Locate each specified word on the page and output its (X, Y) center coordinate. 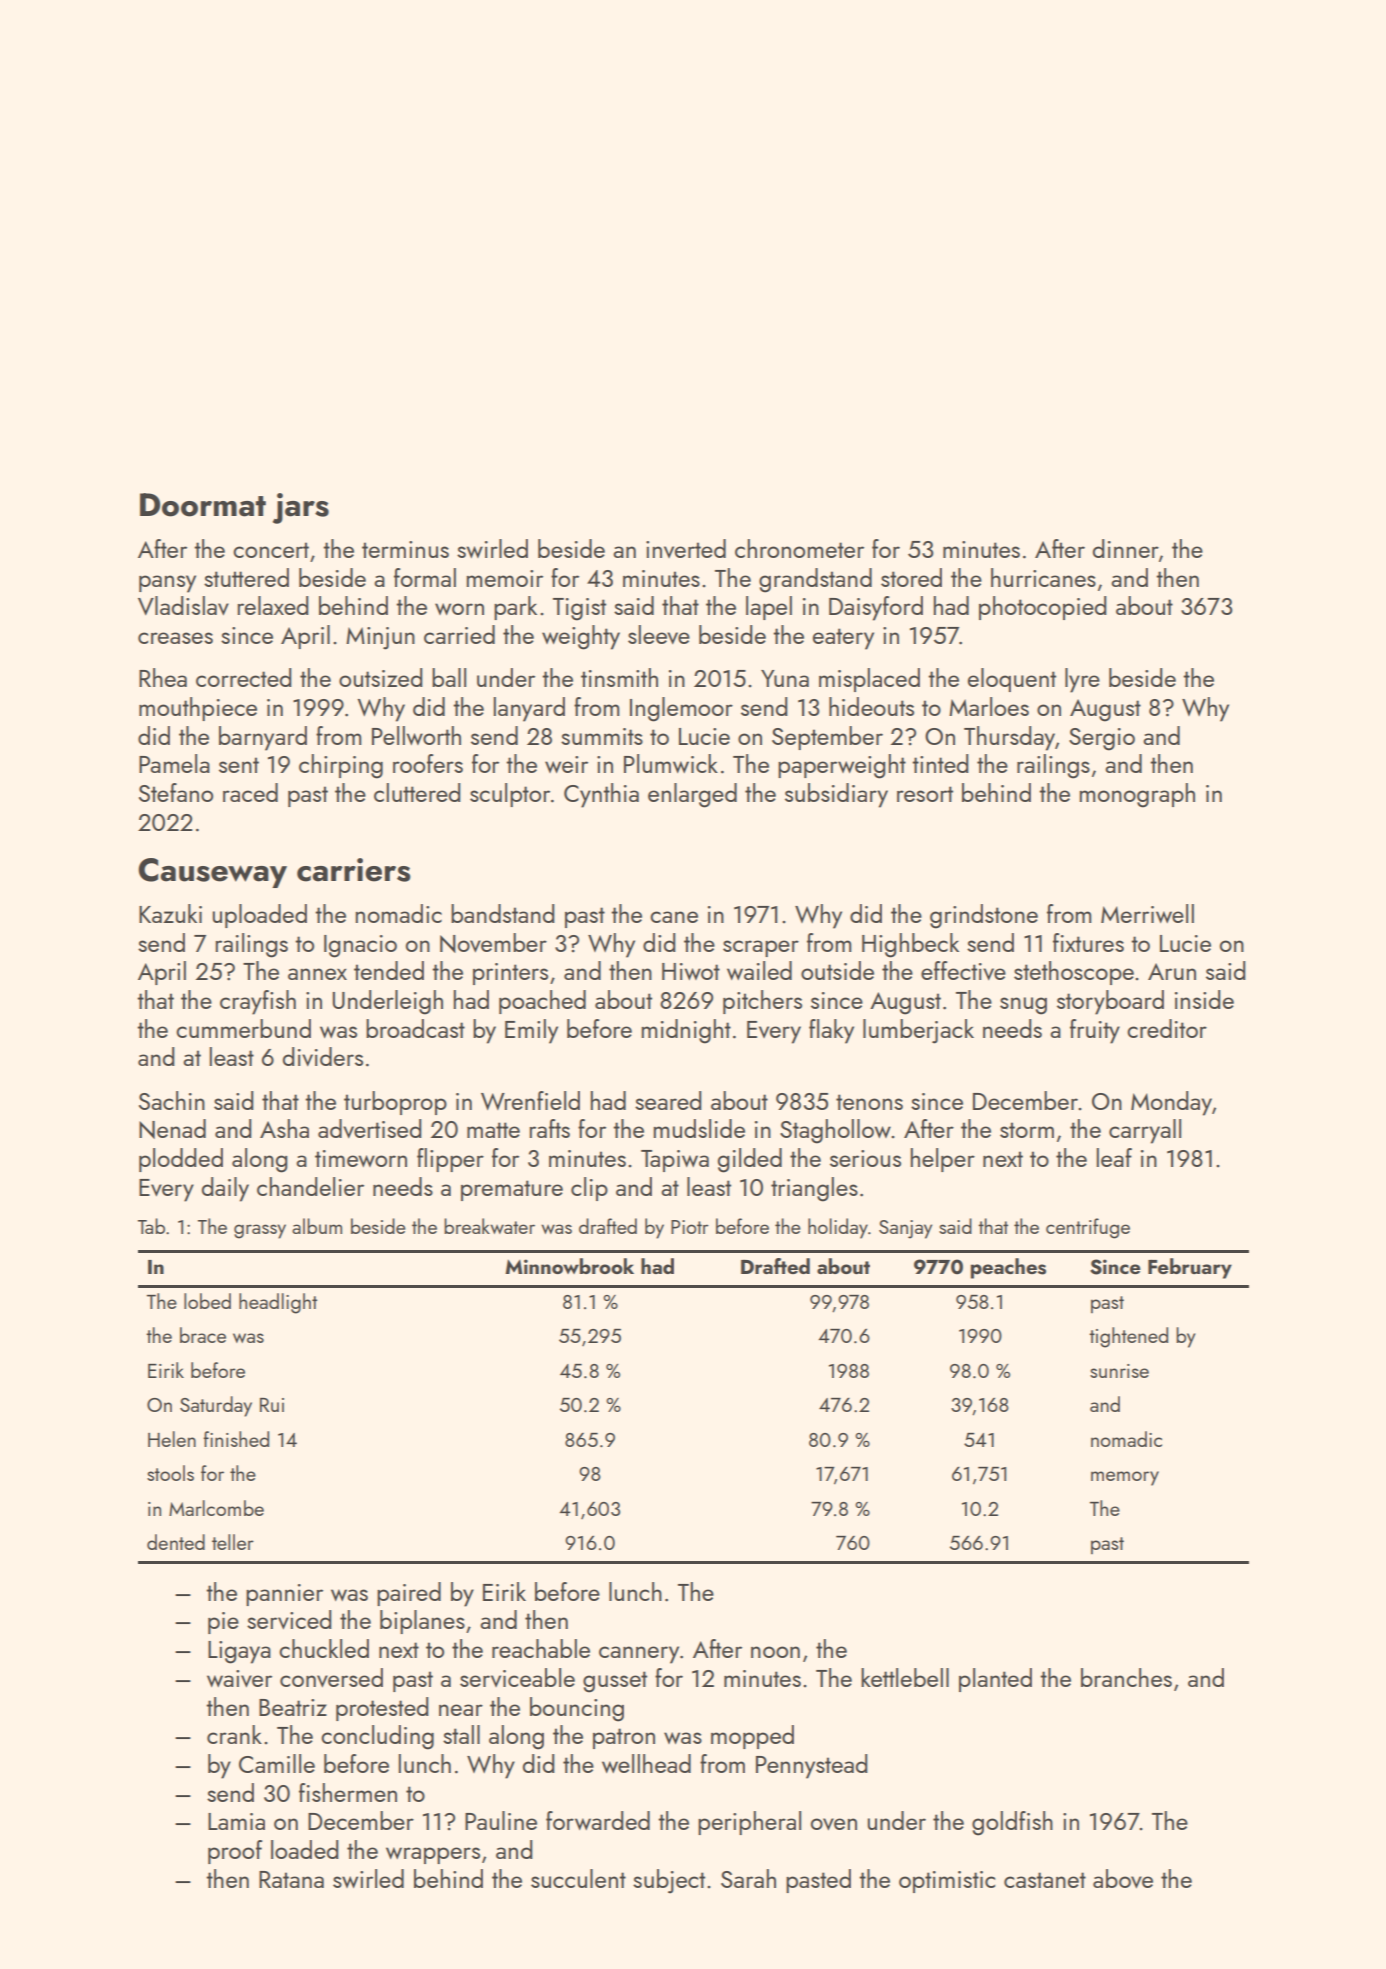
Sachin (172, 1100)
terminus (405, 549)
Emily (531, 1031)
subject (669, 1881)
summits (602, 736)
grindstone (984, 916)
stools (170, 1473)
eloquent (1012, 680)
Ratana (291, 1879)
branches (1126, 1677)
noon (775, 1652)
